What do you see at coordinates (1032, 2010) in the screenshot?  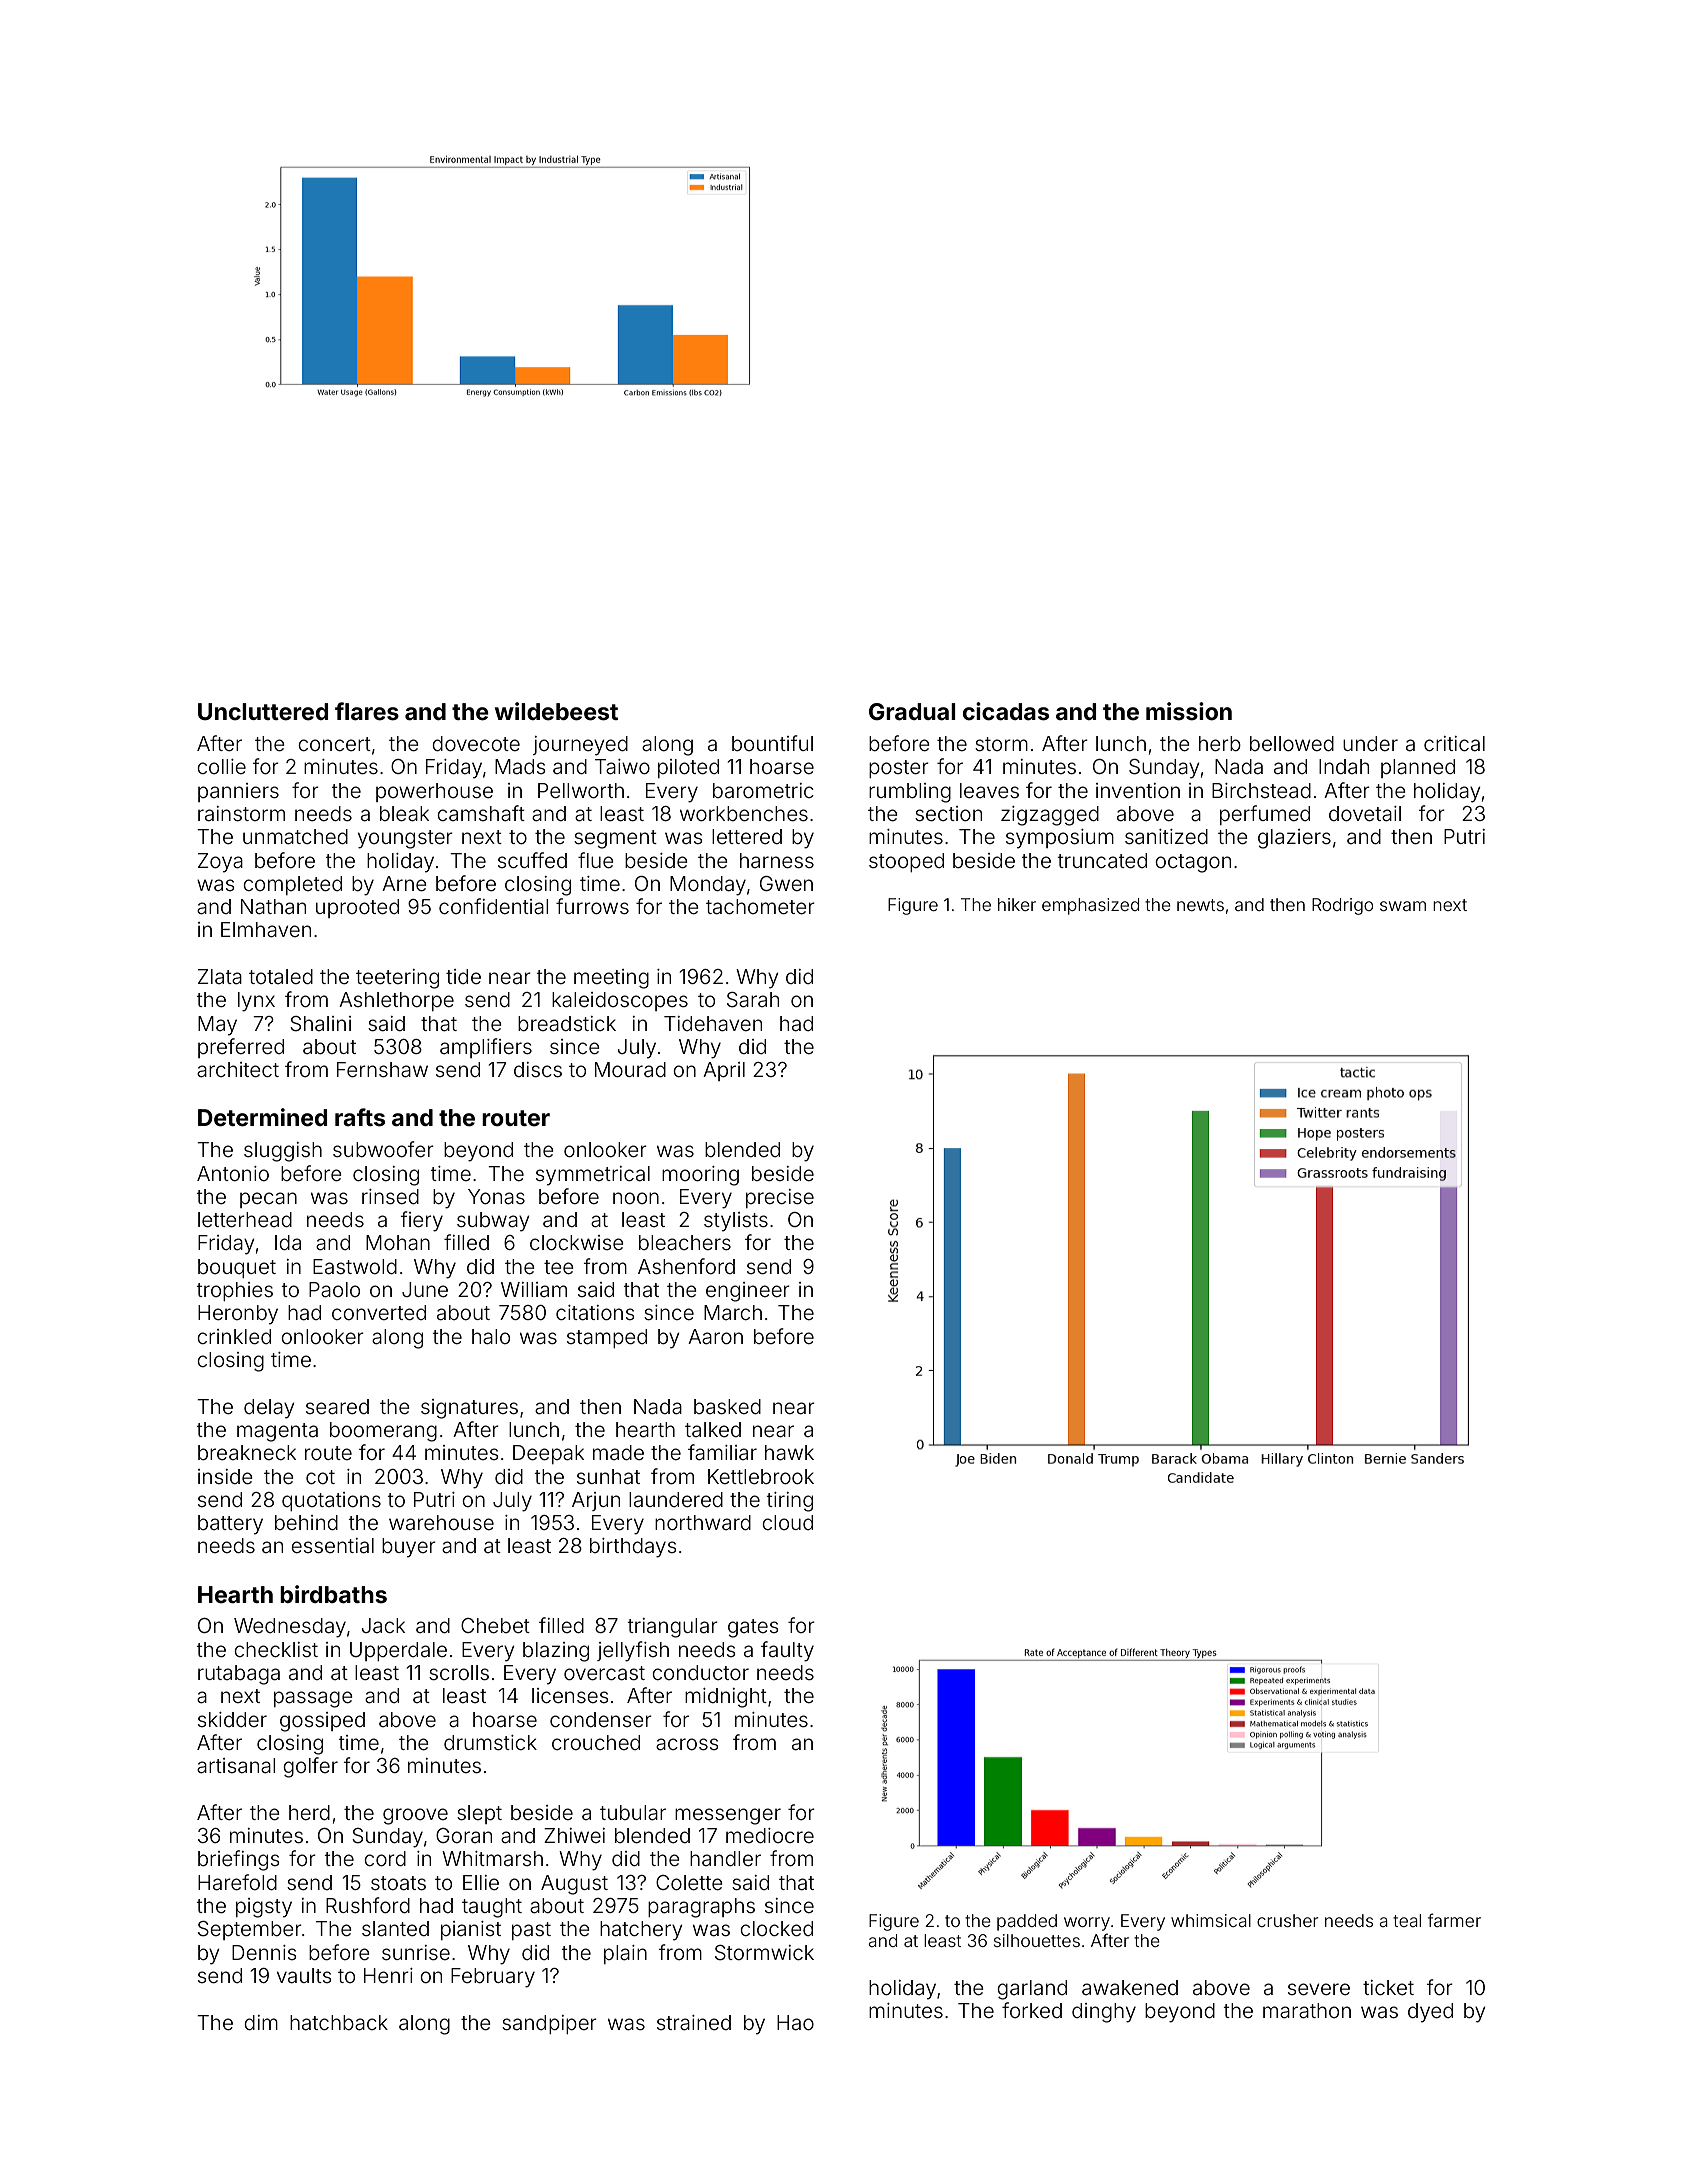 I see `forked` at bounding box center [1032, 2010].
